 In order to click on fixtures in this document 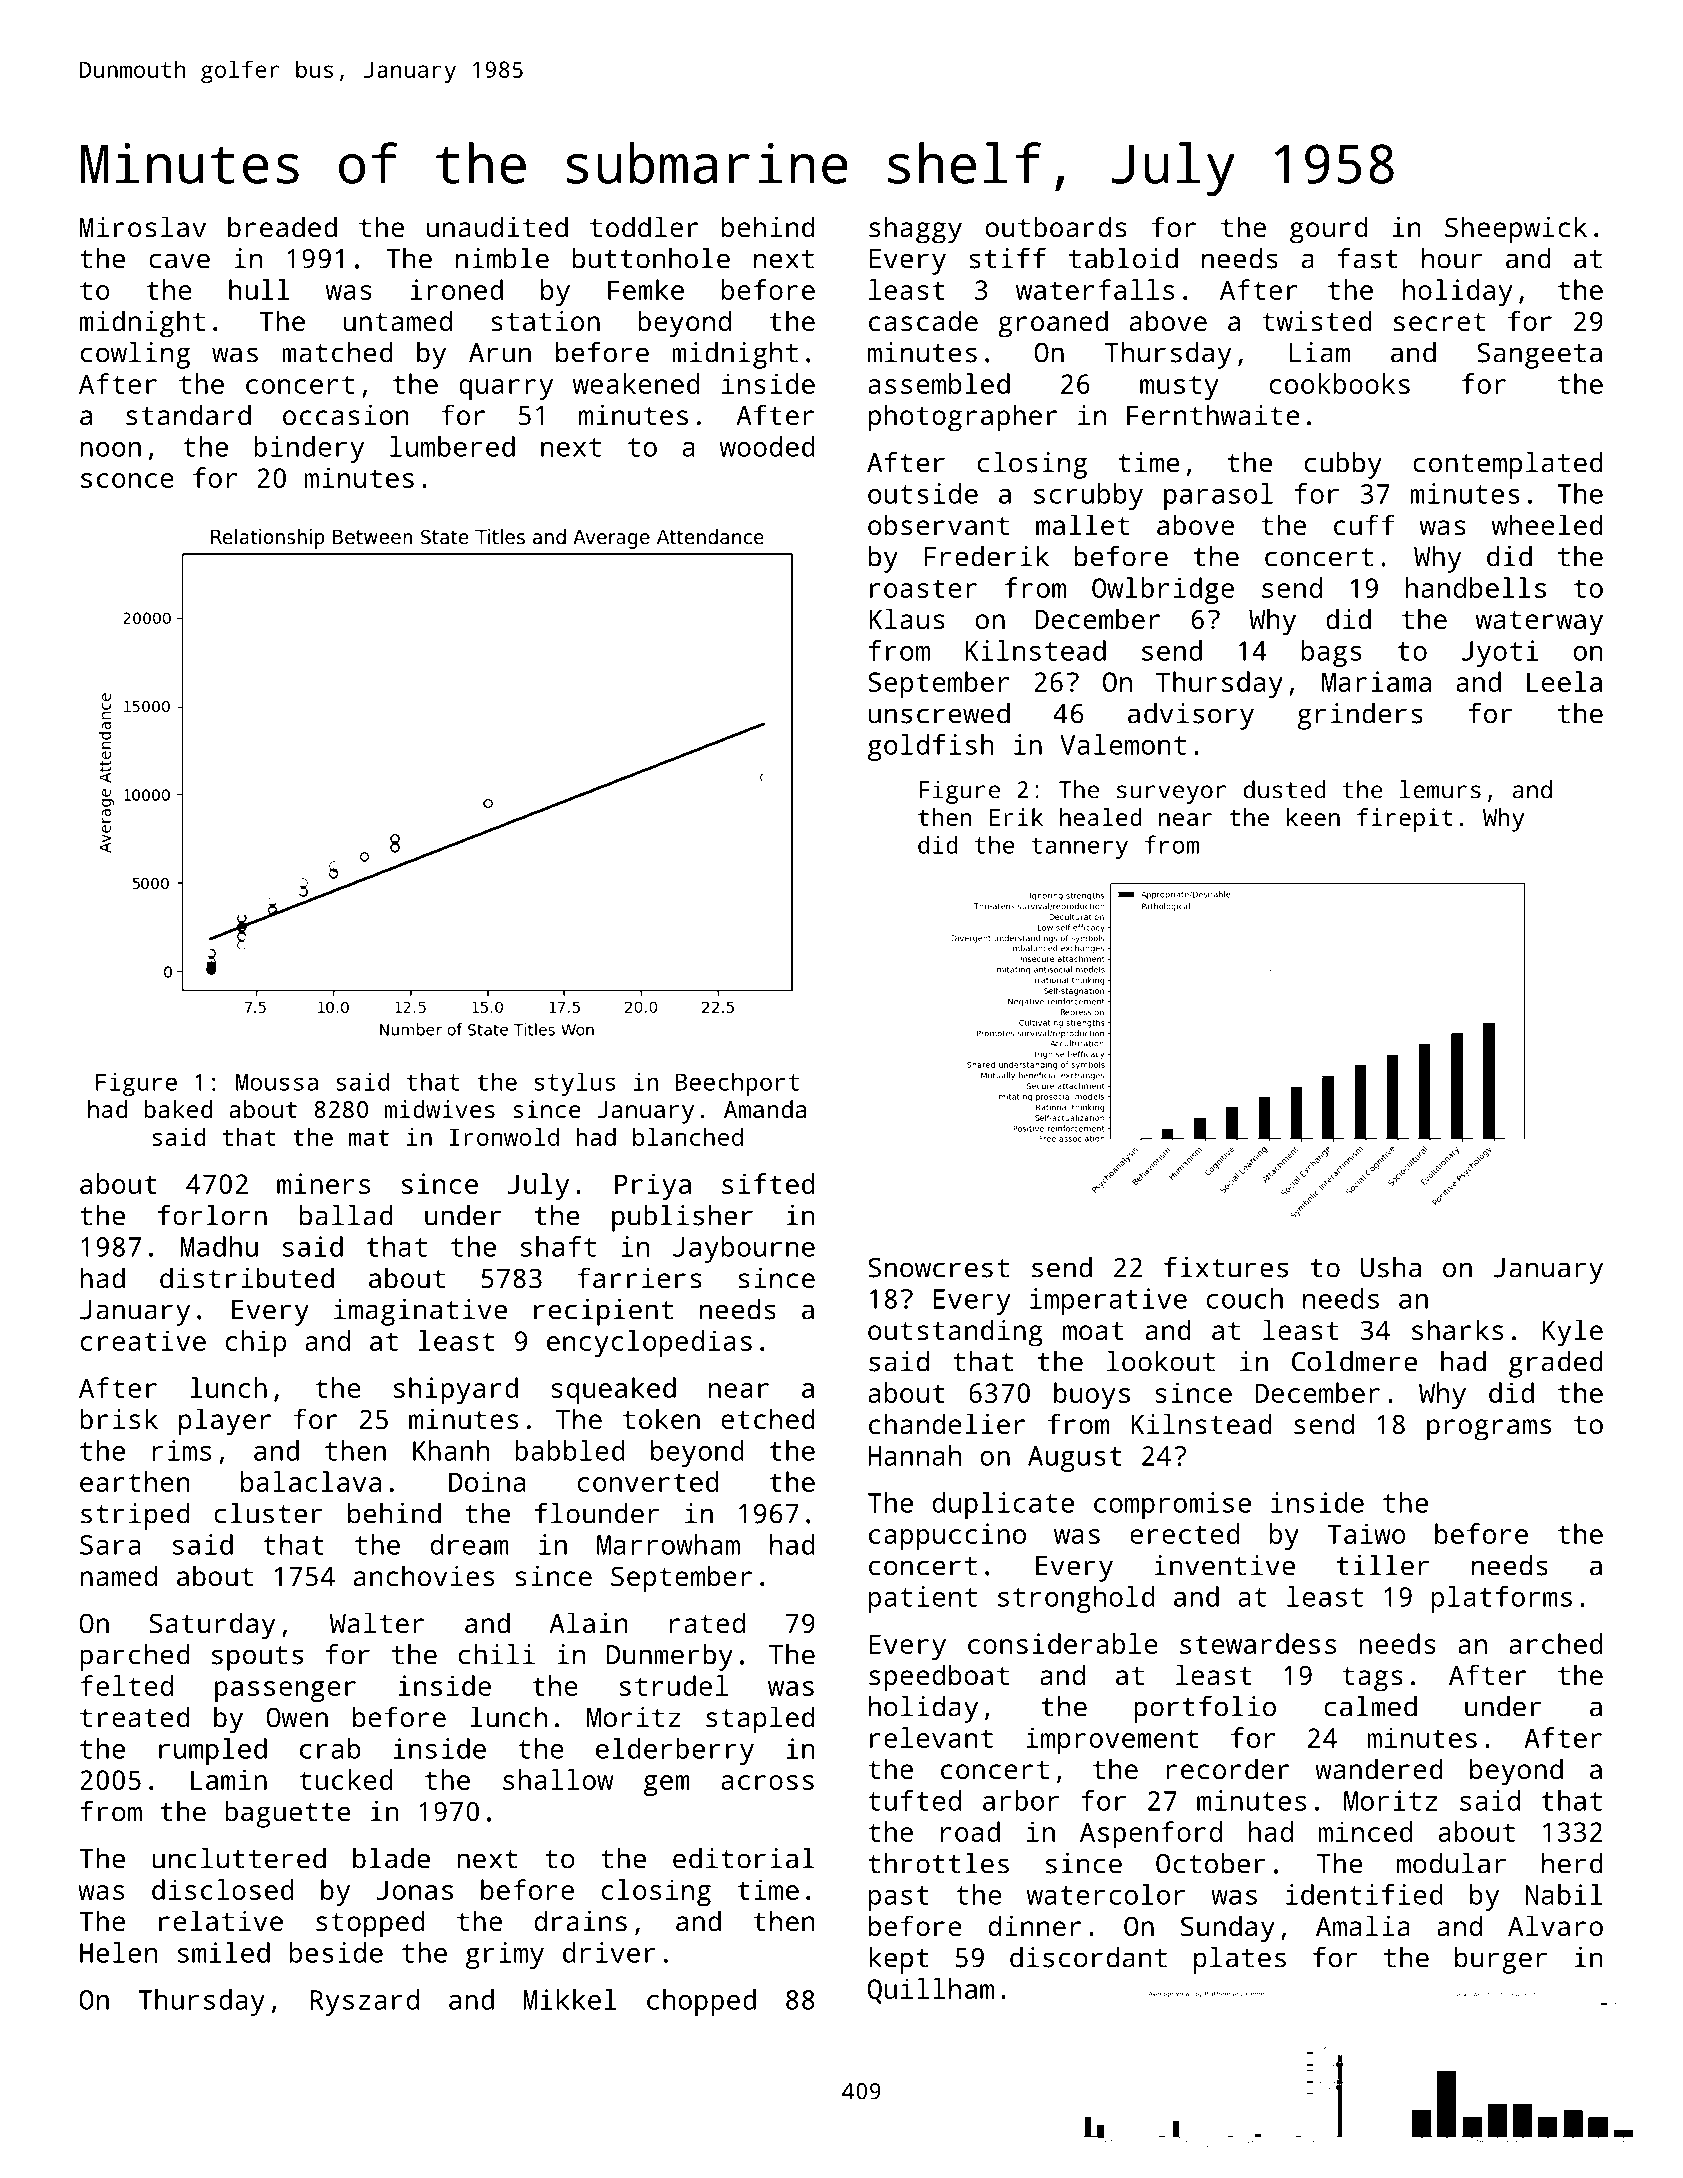, I will do `click(1226, 1267)`.
